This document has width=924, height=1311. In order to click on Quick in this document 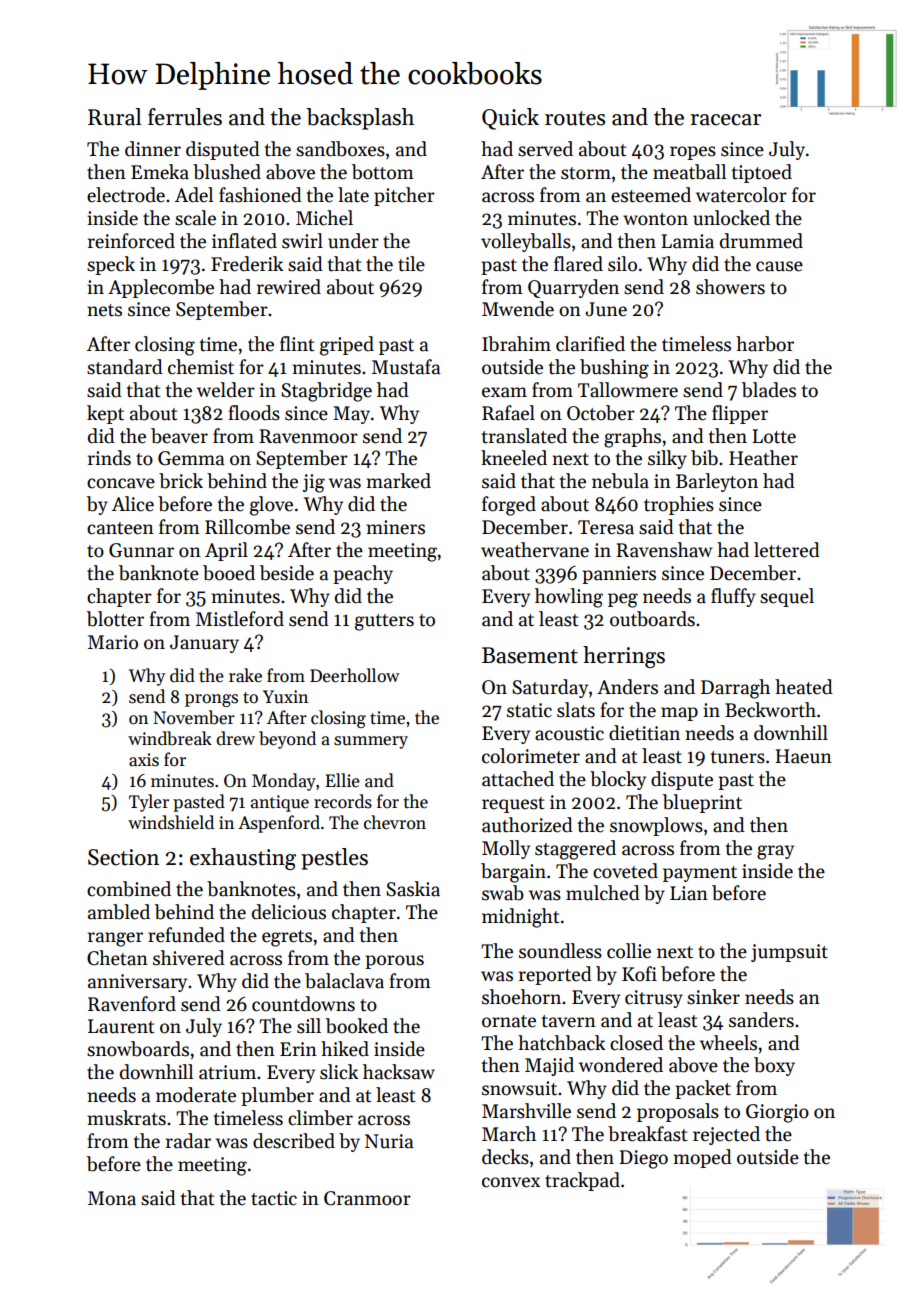, I will do `click(510, 119)`.
